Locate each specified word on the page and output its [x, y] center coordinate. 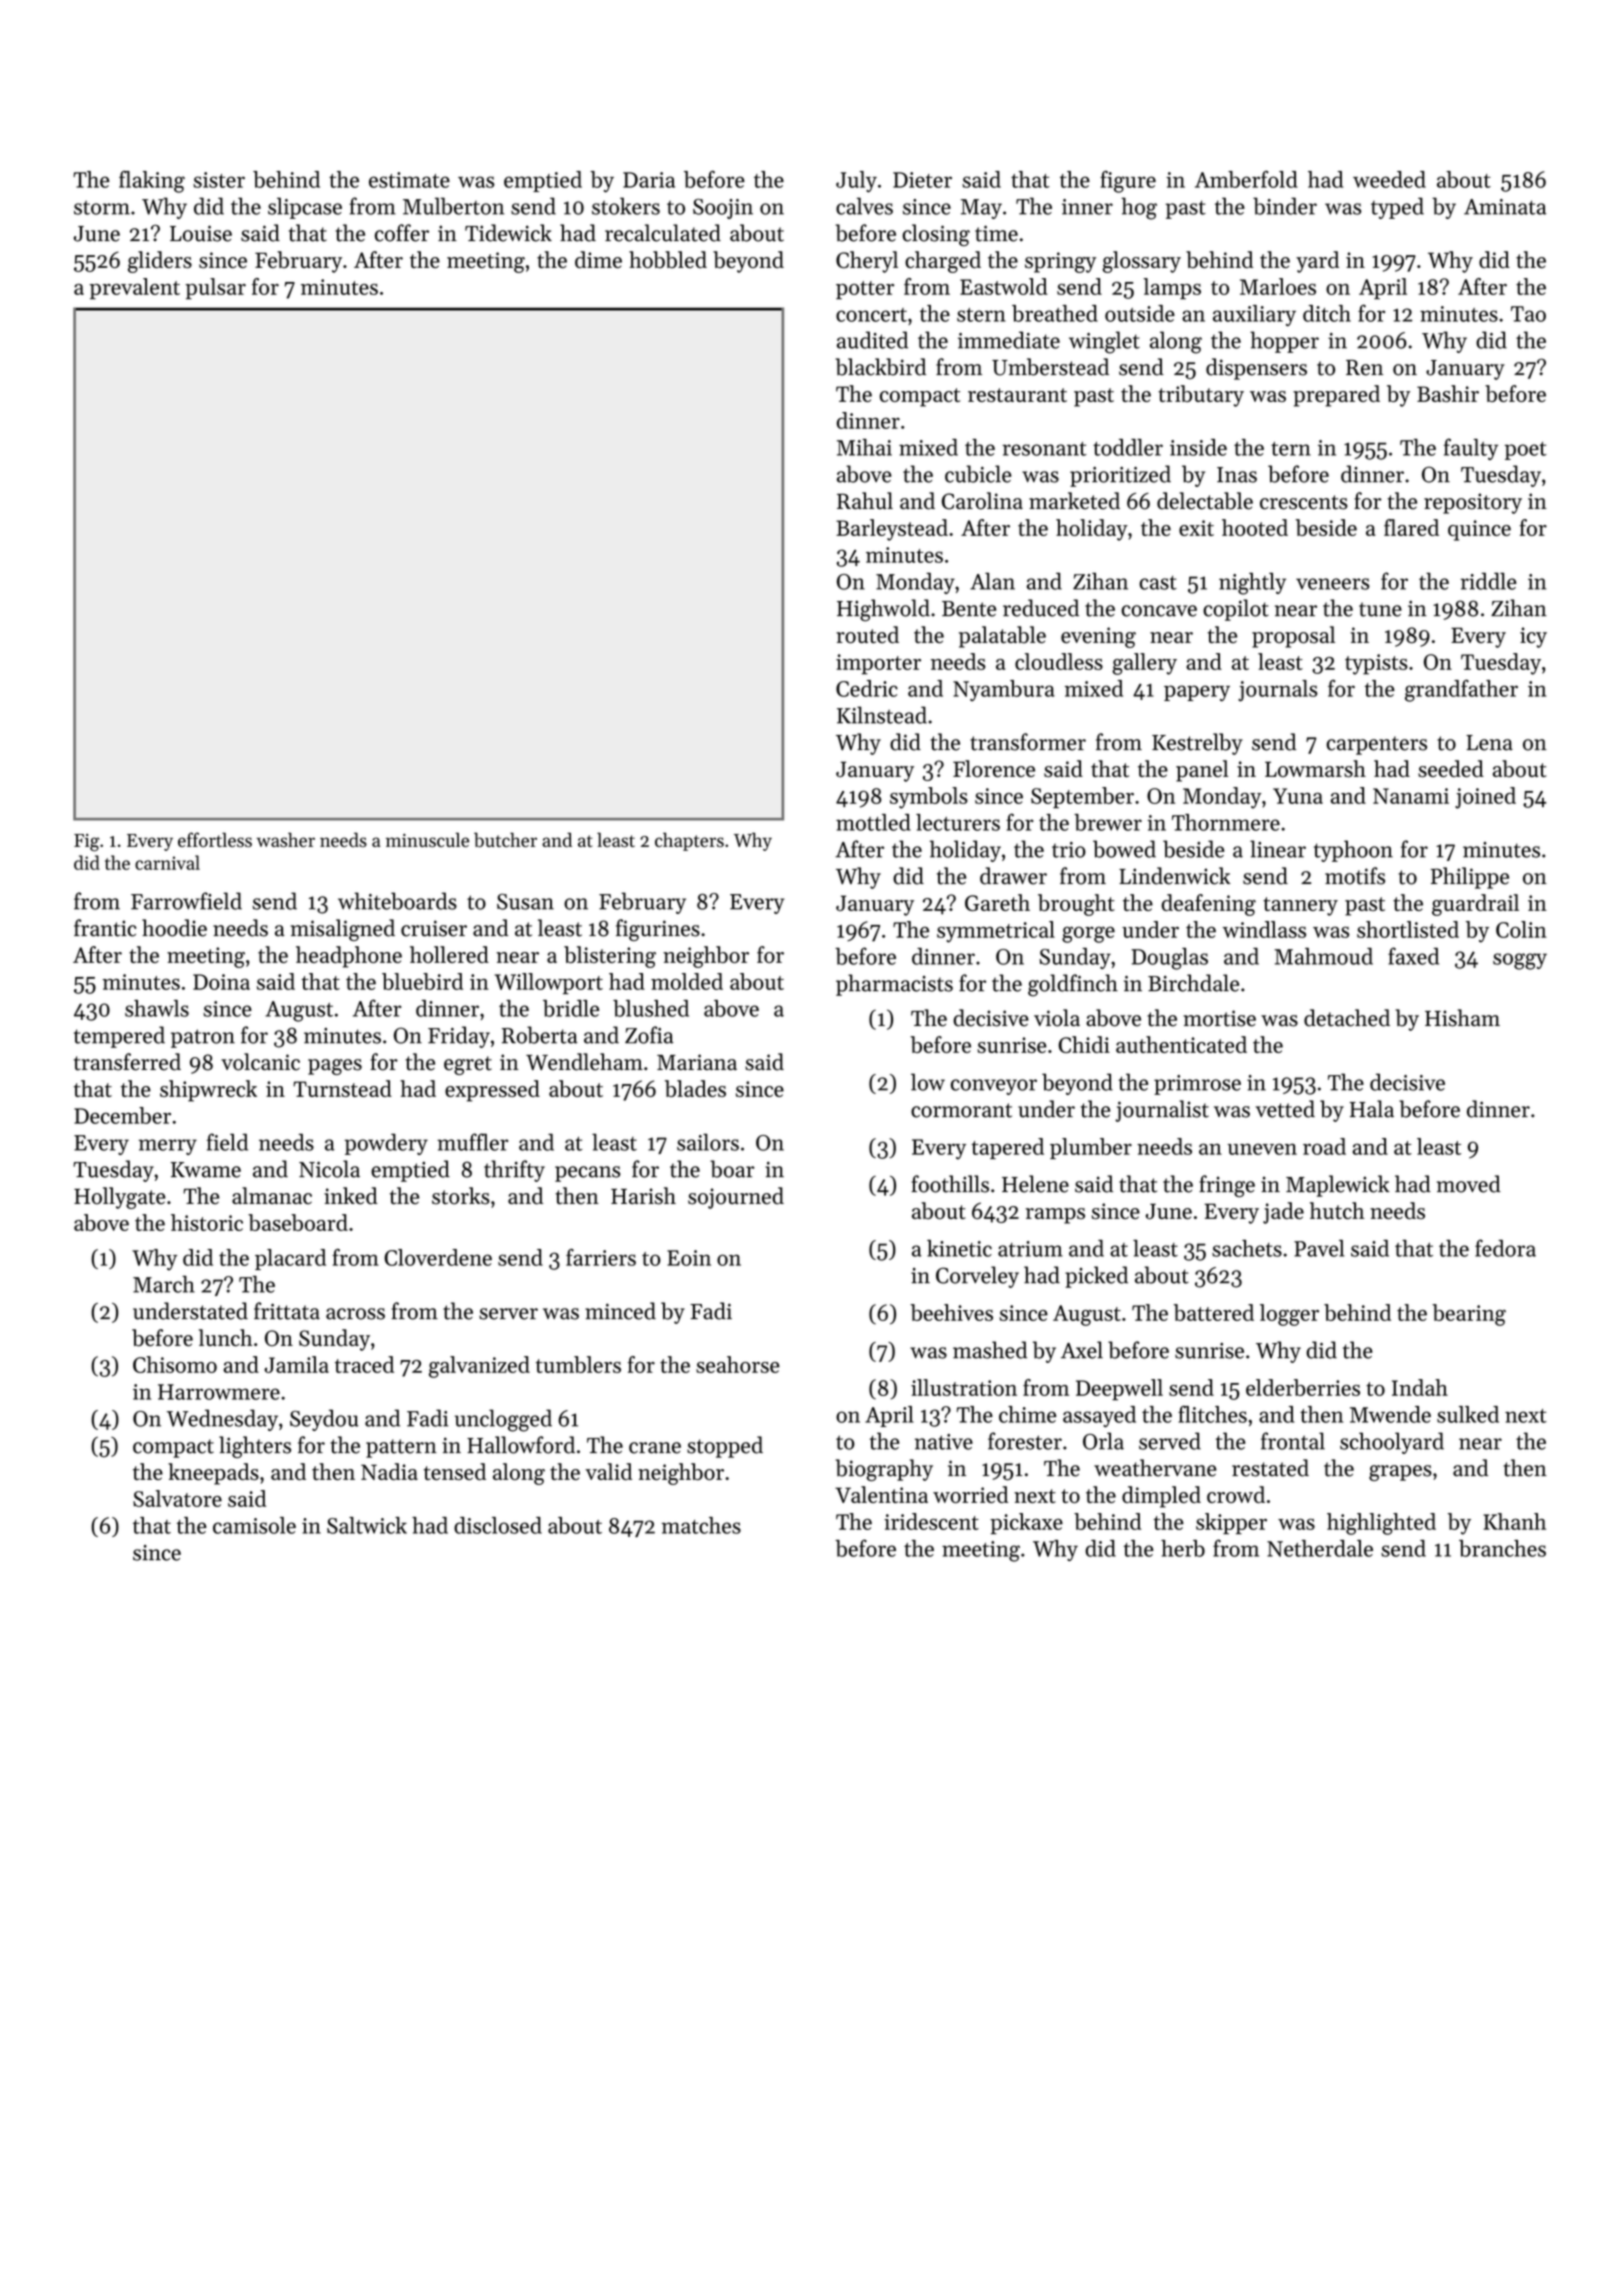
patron [203, 1038]
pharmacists [894, 985]
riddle [1488, 581]
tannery [1300, 906]
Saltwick [367, 1525]
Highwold [883, 610]
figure [1128, 181]
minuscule [427, 840]
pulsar [215, 289]
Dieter [922, 180]
